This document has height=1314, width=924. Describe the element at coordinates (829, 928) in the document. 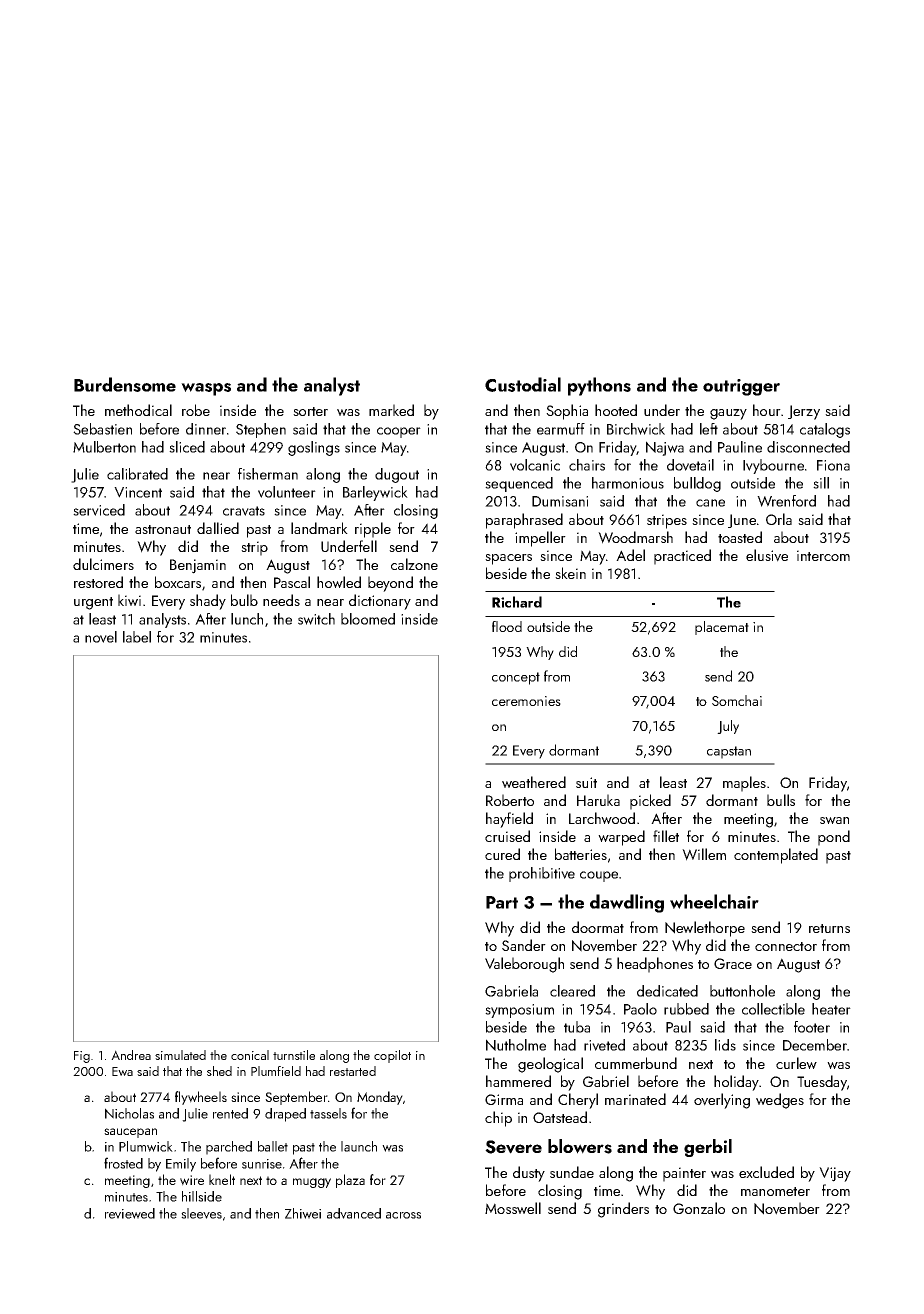

I see `returns` at that location.
